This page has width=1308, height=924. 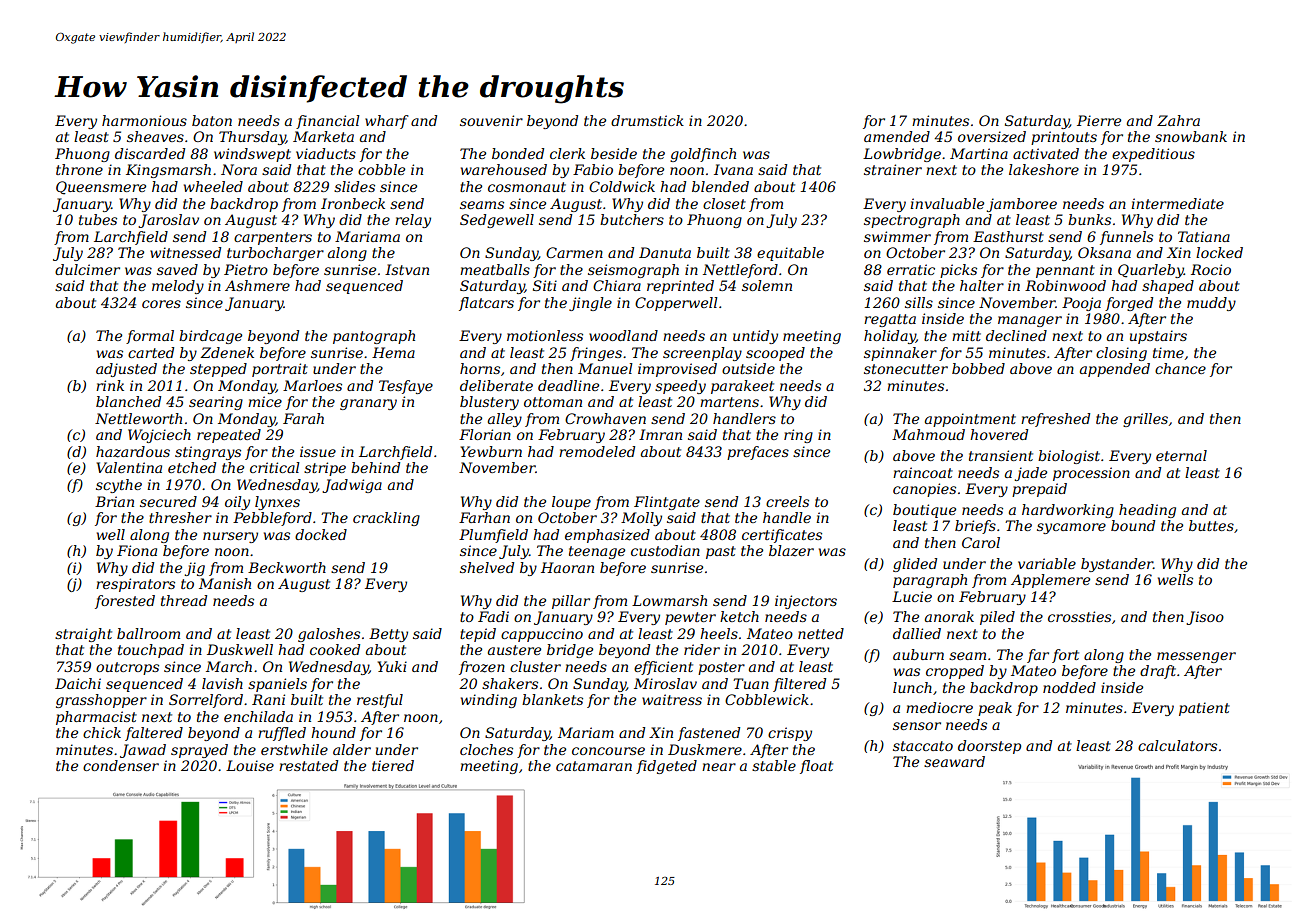 I want to click on Applemere, so click(x=1050, y=581).
